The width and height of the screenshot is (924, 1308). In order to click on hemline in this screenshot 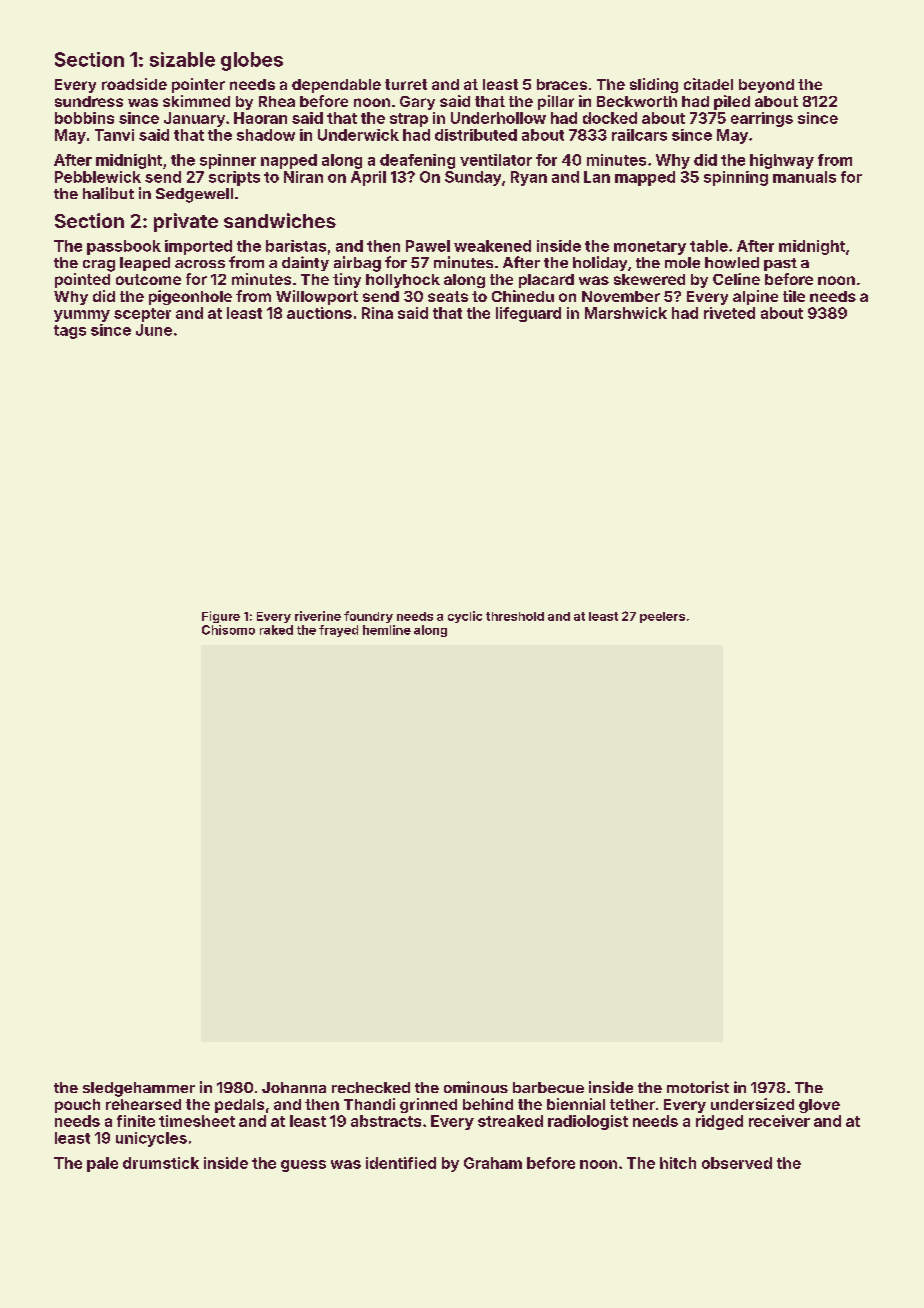, I will do `click(387, 630)`.
